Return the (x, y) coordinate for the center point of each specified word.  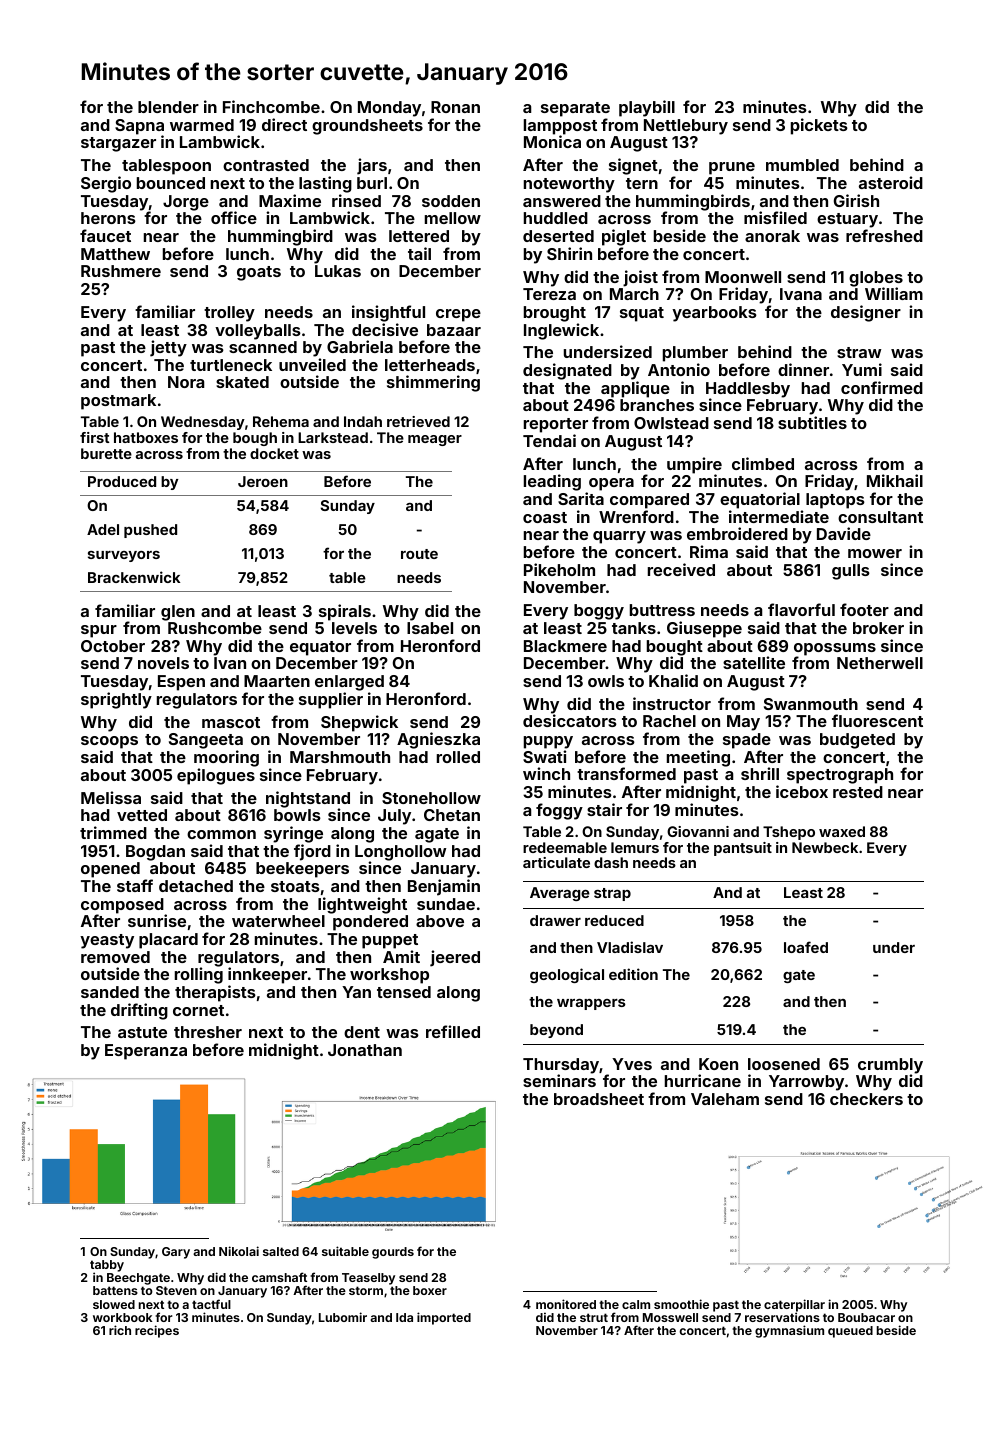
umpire (694, 465)
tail (419, 253)
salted (281, 1251)
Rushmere (121, 271)
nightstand (308, 799)
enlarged (349, 683)
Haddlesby (748, 390)
